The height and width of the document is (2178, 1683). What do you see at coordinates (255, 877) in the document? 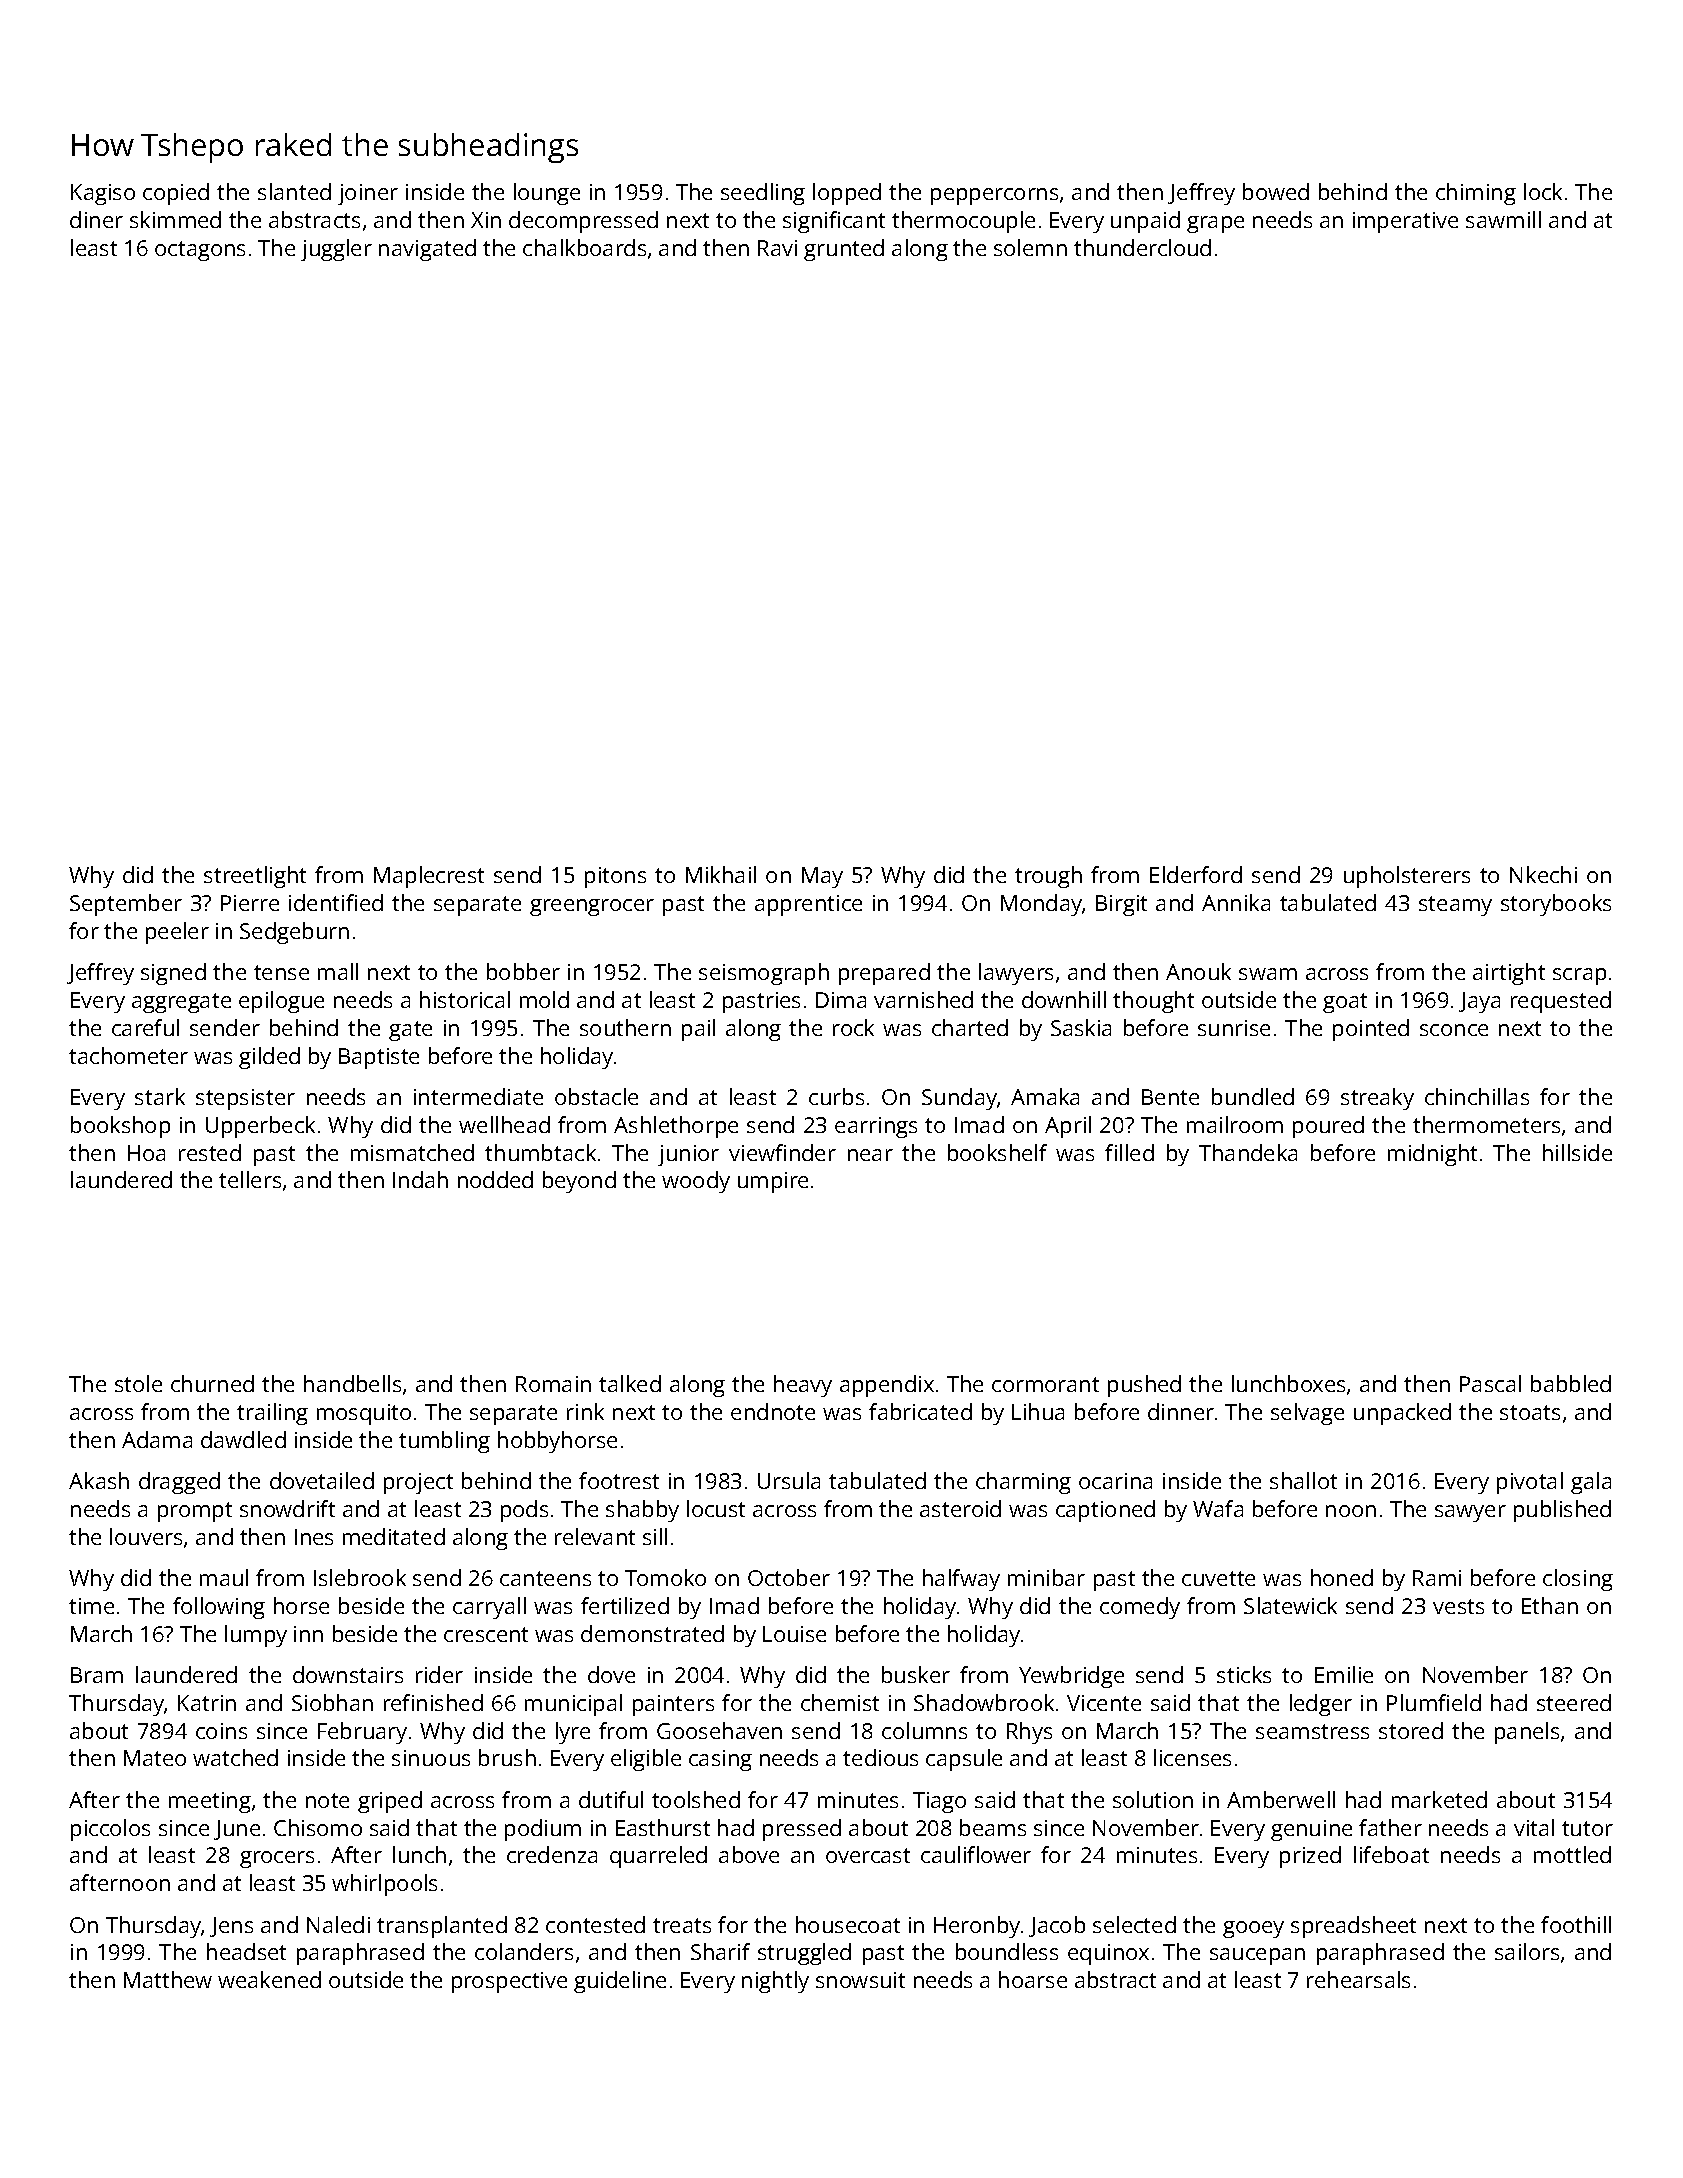
I see `streetlight` at bounding box center [255, 877].
